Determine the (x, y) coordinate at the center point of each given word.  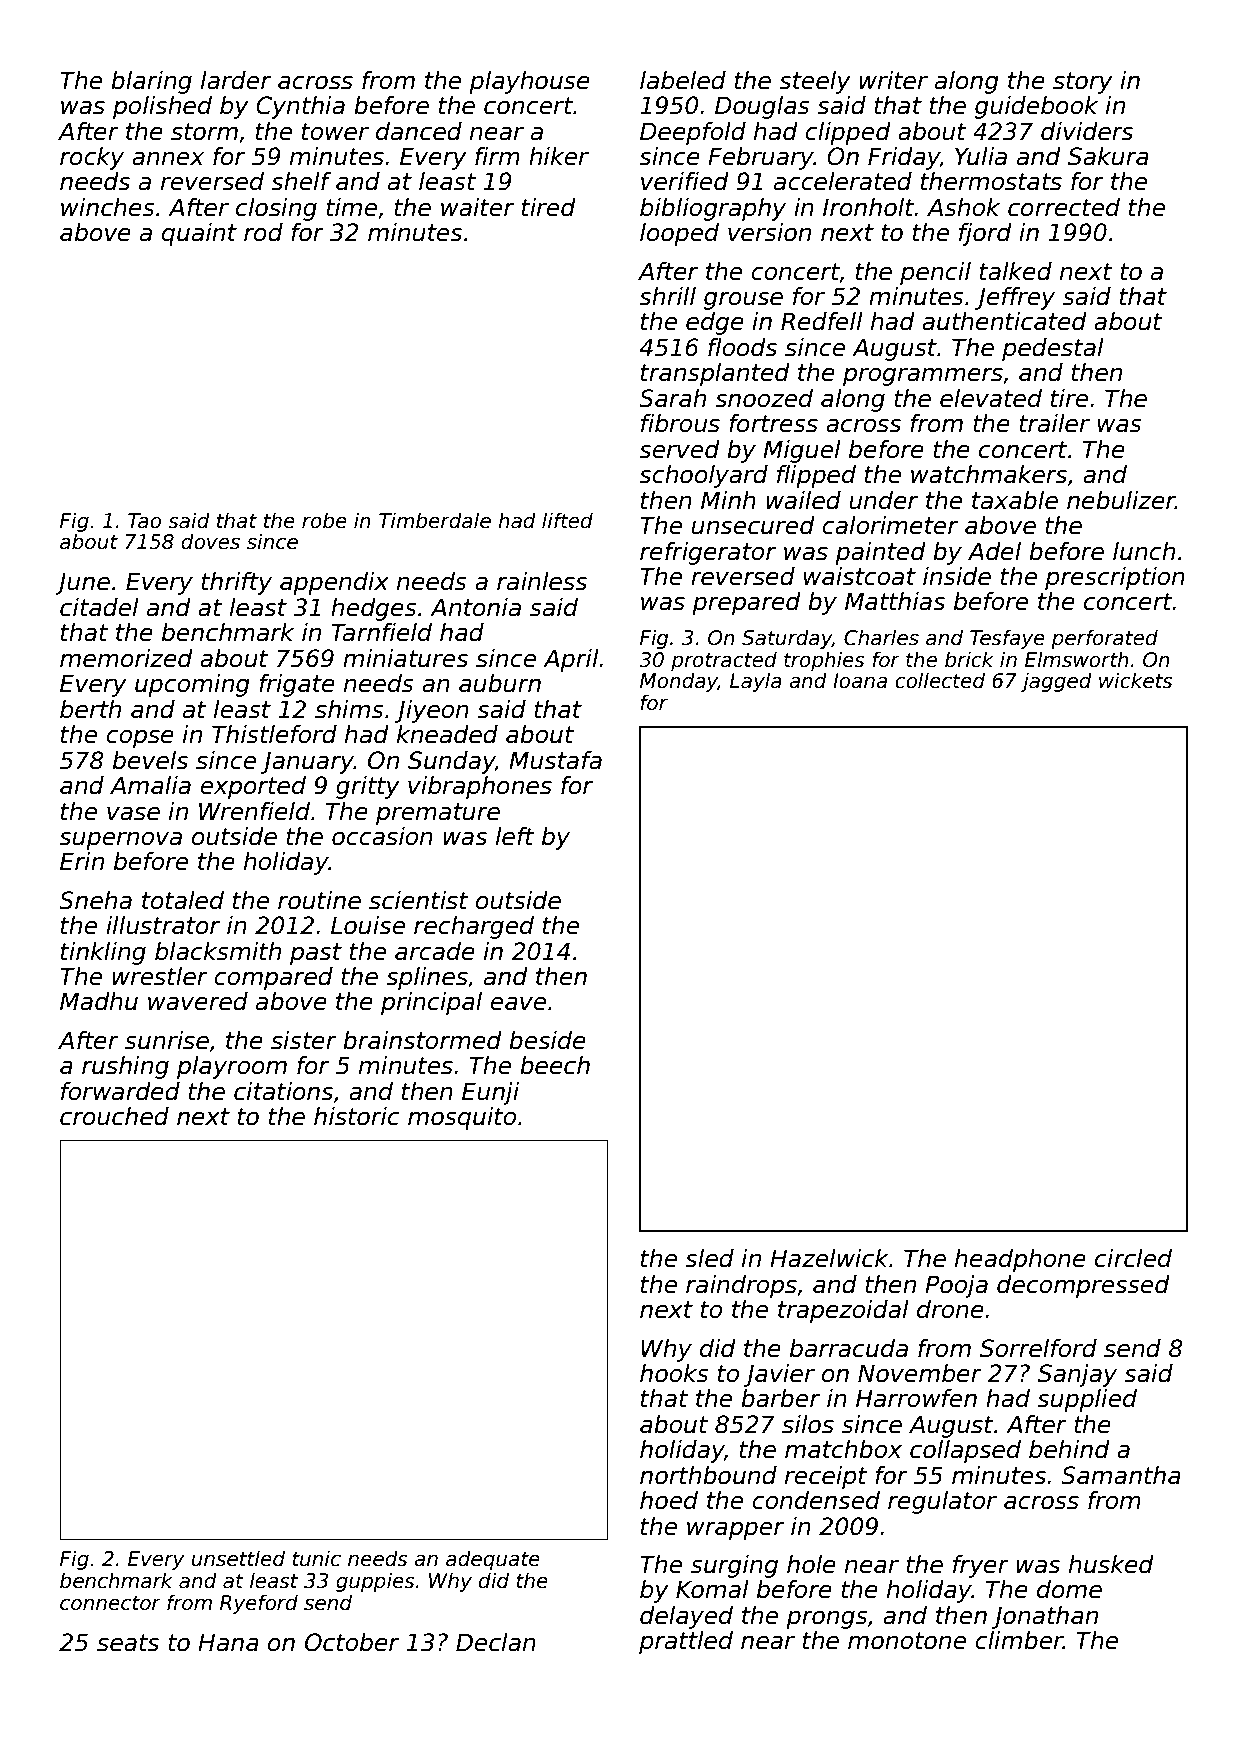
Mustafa (555, 760)
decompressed (1083, 1286)
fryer (981, 1566)
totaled (183, 900)
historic (357, 1116)
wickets (1136, 680)
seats (128, 1643)
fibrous (680, 423)
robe (324, 520)
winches (108, 207)
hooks (674, 1373)
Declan (496, 1642)
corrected (1064, 207)
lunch (1144, 551)
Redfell (822, 321)
